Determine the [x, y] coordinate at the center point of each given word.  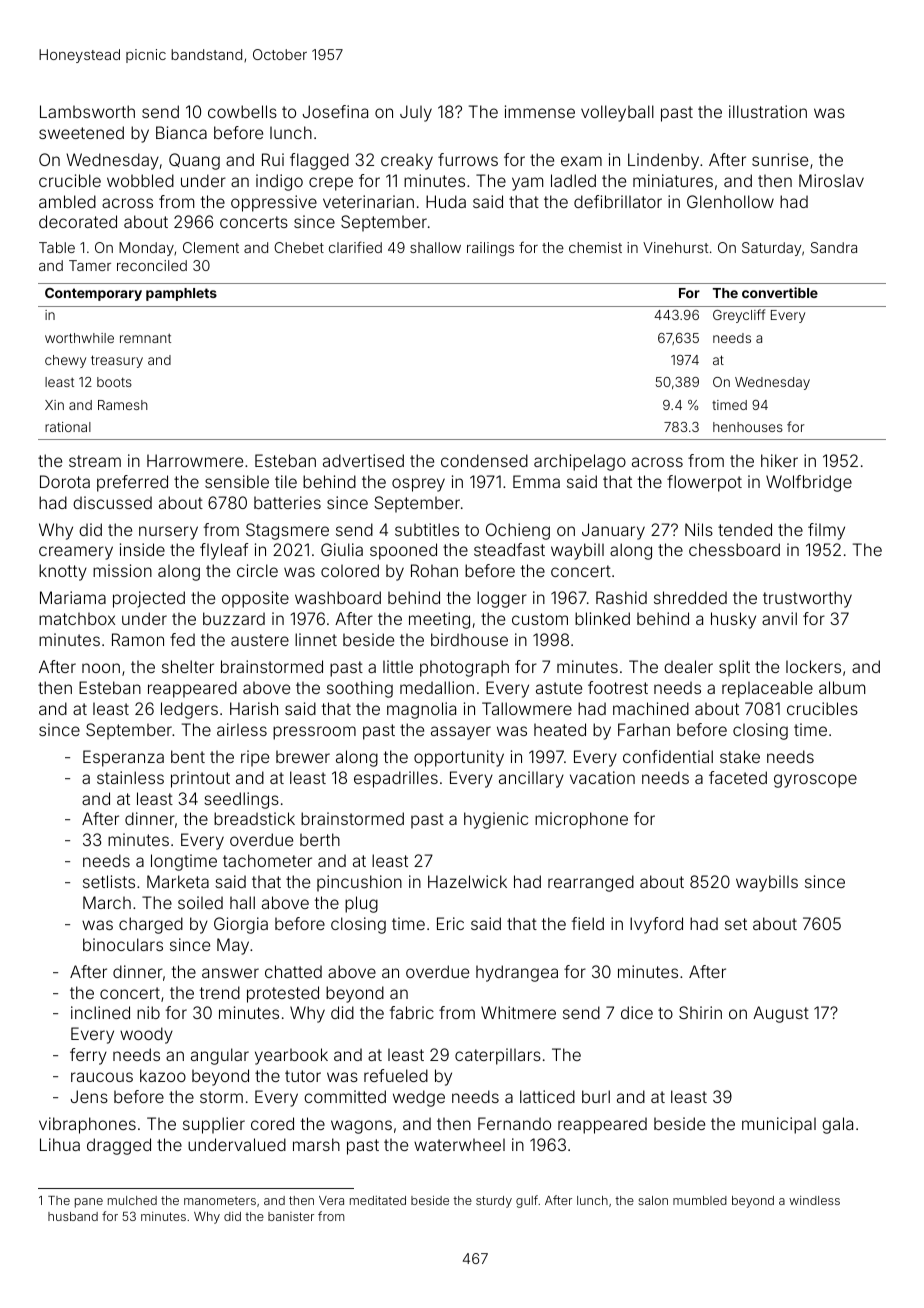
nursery [168, 533]
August [781, 1014]
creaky [407, 161]
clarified [355, 247]
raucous [102, 1077]
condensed [484, 460]
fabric [412, 1012]
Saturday [772, 249]
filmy [826, 531]
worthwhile [79, 338]
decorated [78, 221]
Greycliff [739, 316]
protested [283, 994]
